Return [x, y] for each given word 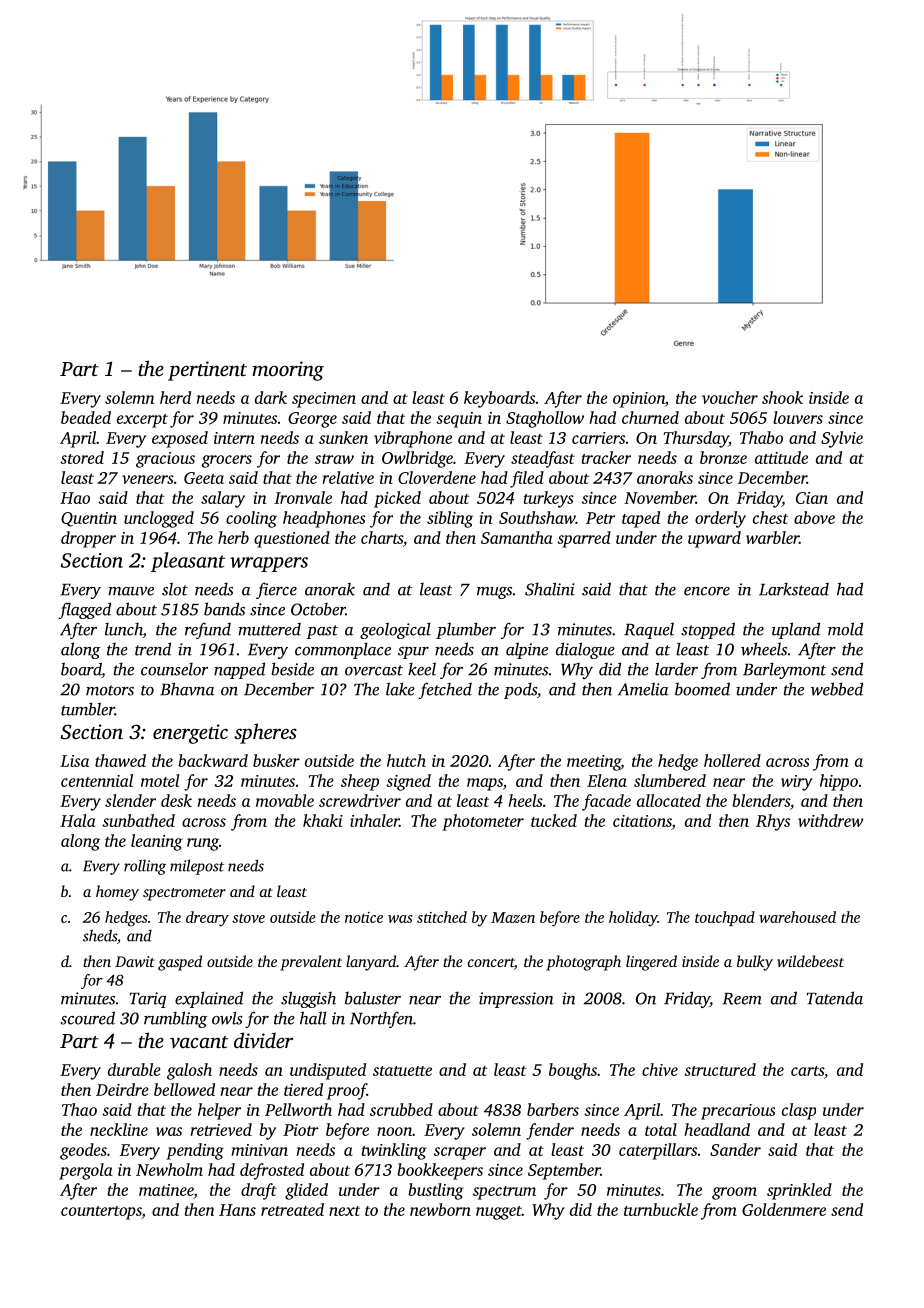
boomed [702, 689]
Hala [77, 820]
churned [650, 417]
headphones [324, 519]
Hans [237, 1210]
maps [485, 784]
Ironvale [303, 497]
